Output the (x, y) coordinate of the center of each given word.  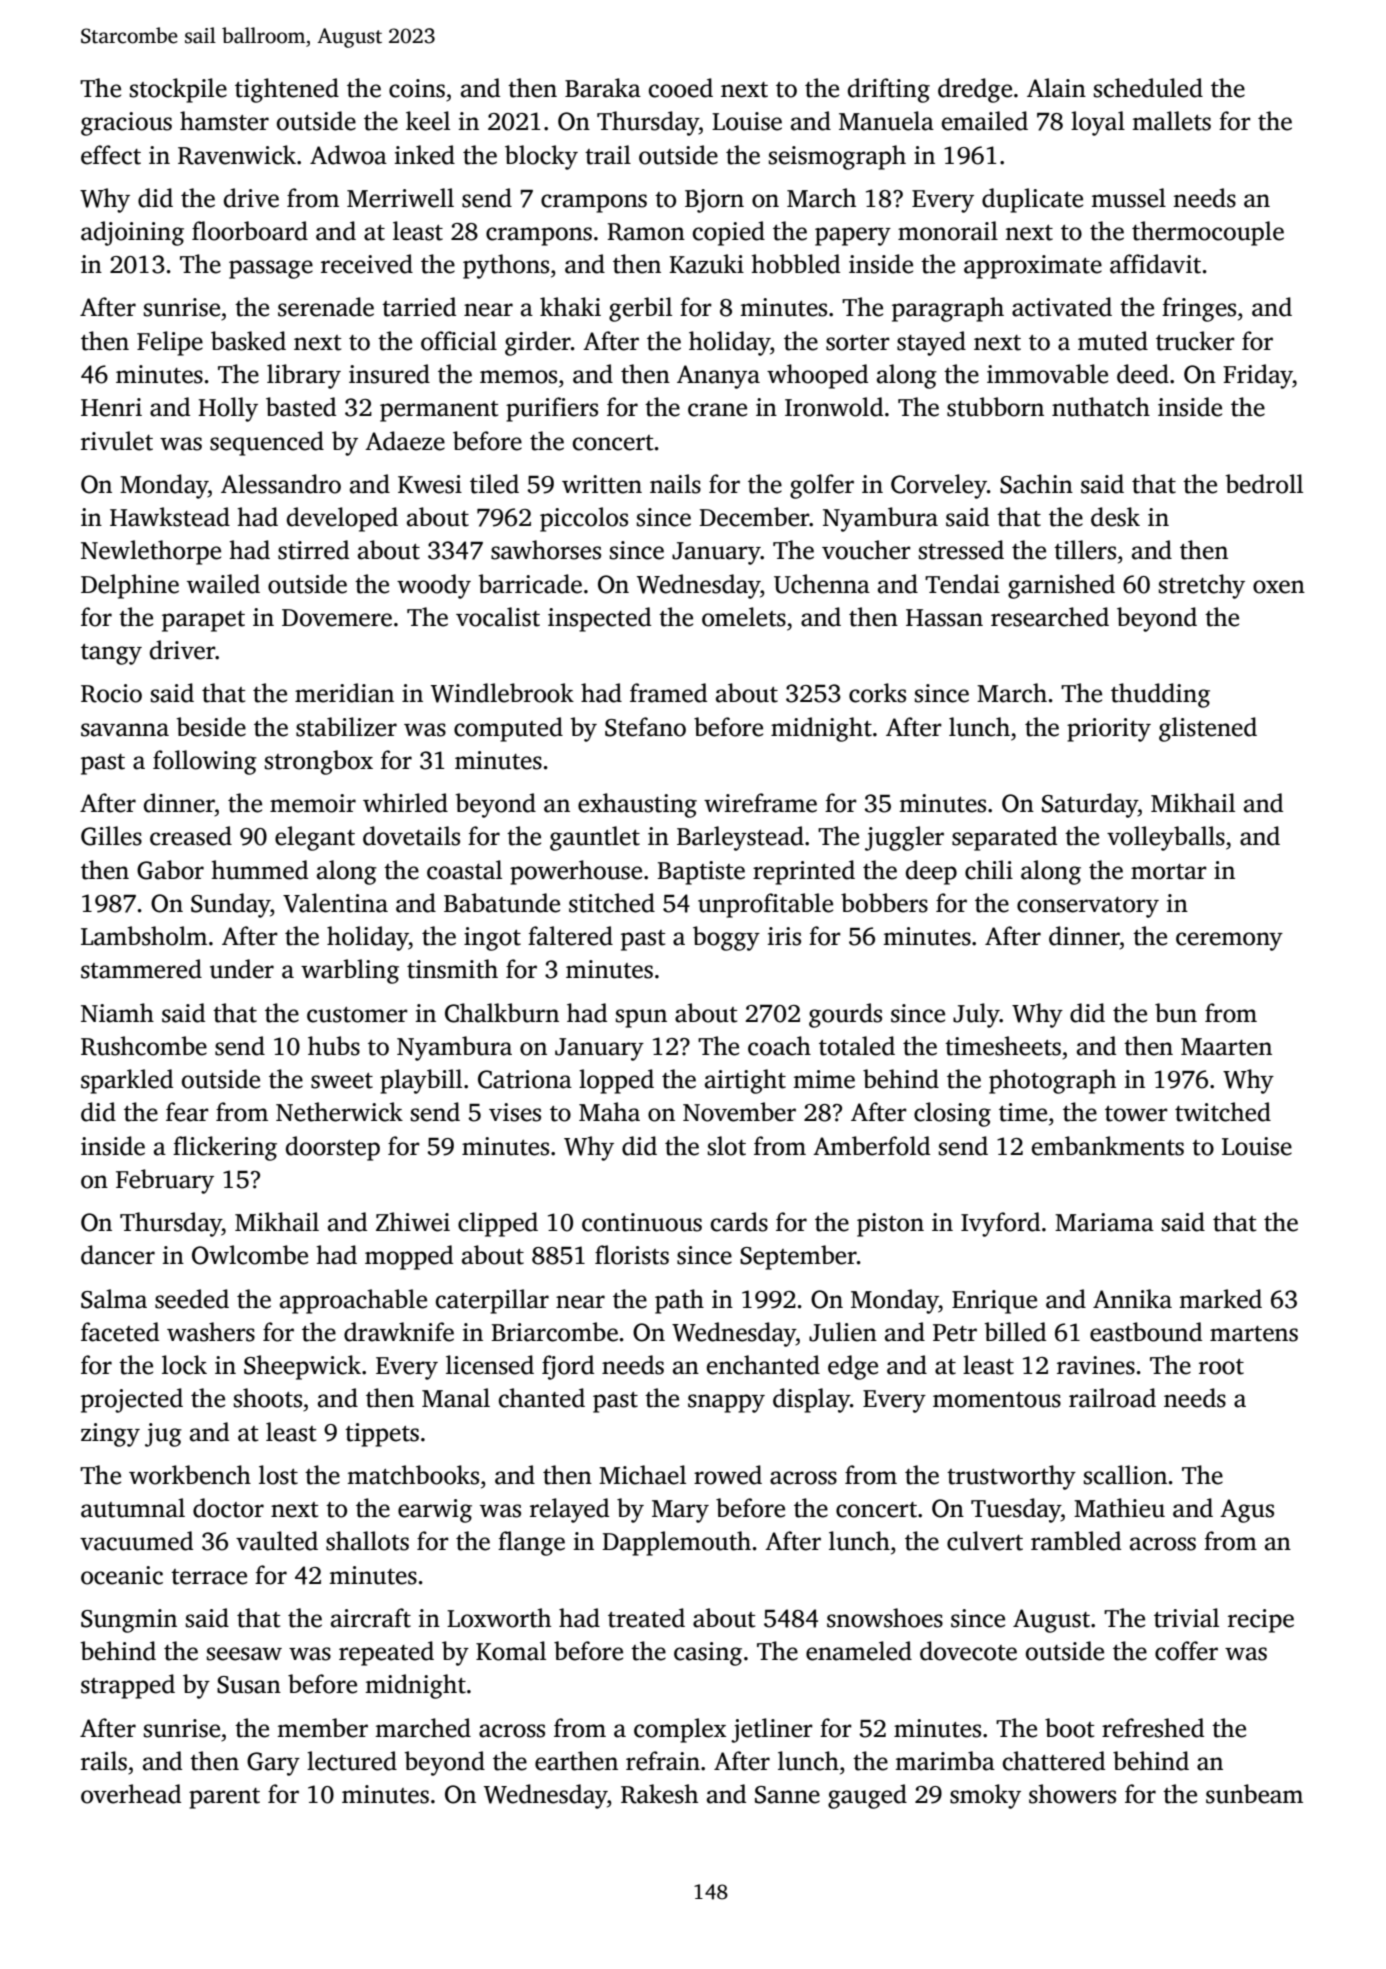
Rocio (111, 693)
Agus (1247, 1511)
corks (877, 693)
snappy (726, 1403)
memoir (313, 803)
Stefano (645, 727)
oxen (1279, 587)
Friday (1258, 376)
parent (224, 1798)
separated (1004, 838)
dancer (118, 1255)
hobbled (796, 264)
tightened (287, 90)
